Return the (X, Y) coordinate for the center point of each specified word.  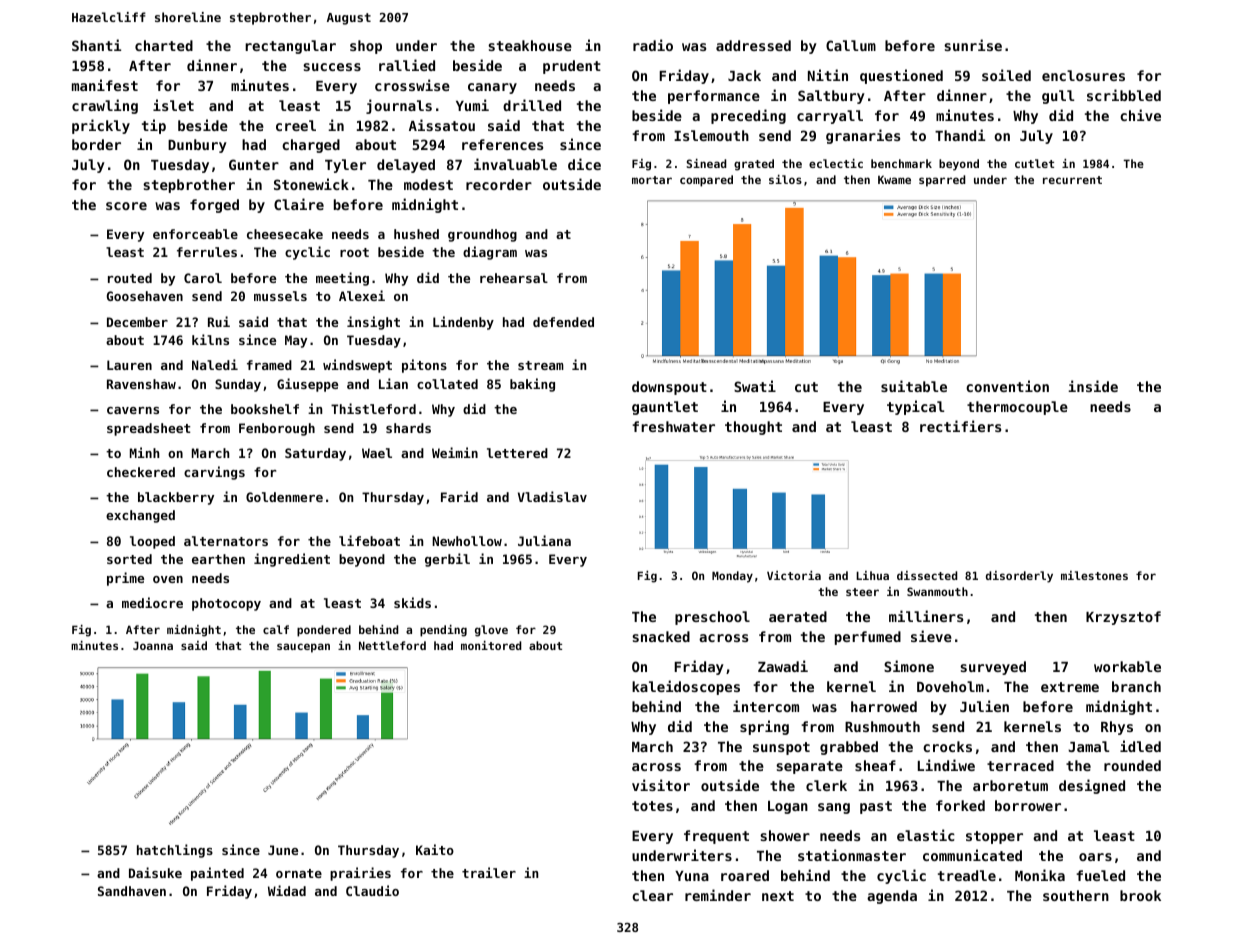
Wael (377, 453)
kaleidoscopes (686, 687)
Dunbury (197, 146)
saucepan (303, 648)
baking (532, 385)
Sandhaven (132, 891)
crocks (947, 746)
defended (563, 322)
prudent (572, 67)
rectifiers (960, 426)
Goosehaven (145, 296)
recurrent (1072, 180)
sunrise (973, 45)
